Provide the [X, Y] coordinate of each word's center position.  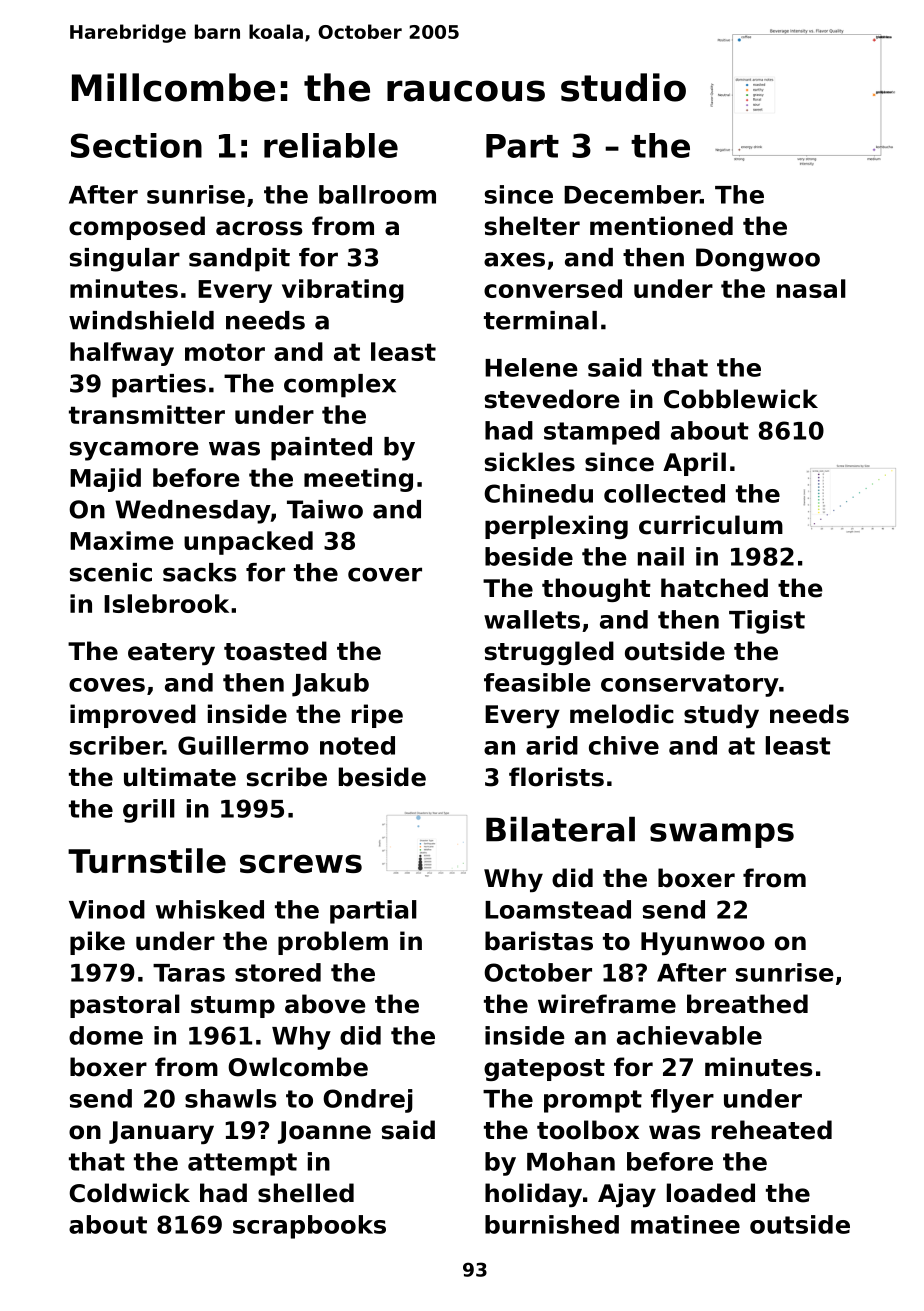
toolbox [588, 1130]
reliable [331, 145]
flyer [682, 1101]
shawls [231, 1098]
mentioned [661, 226]
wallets [532, 619]
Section [136, 145]
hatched [714, 588]
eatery [171, 654]
